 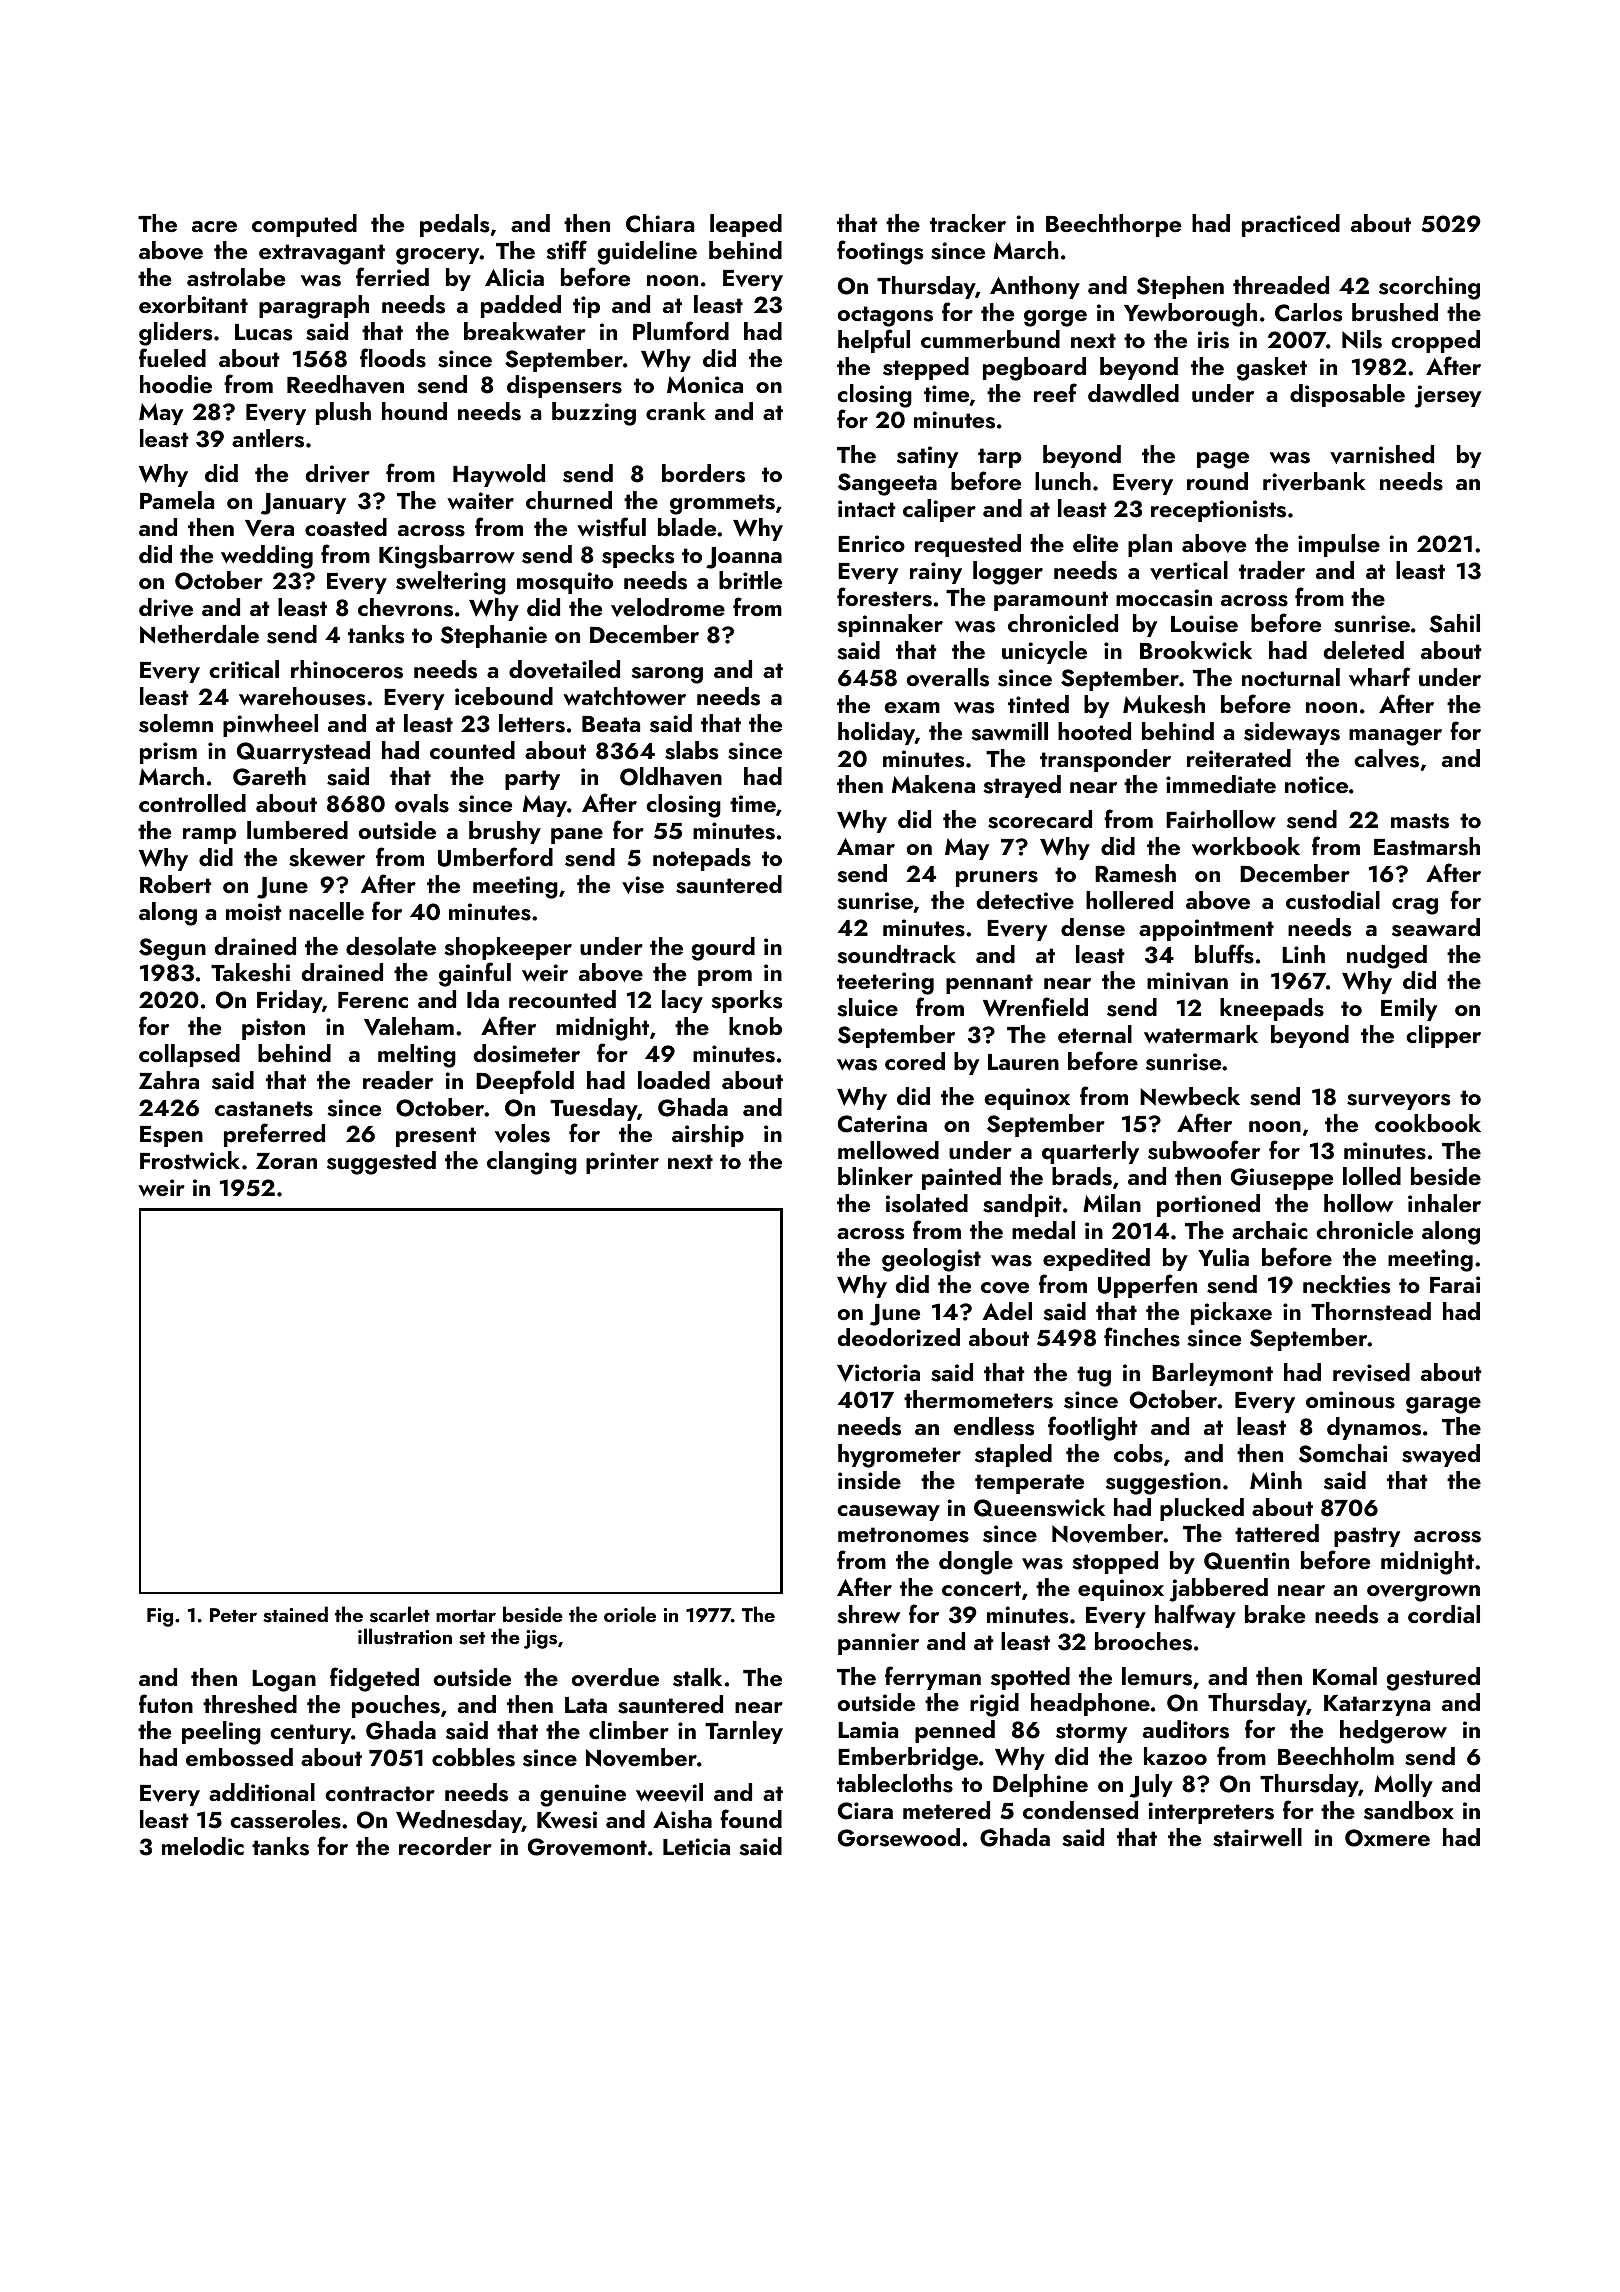 What do you see at coordinates (1291, 225) in the page?
I see `practiced` at bounding box center [1291, 225].
